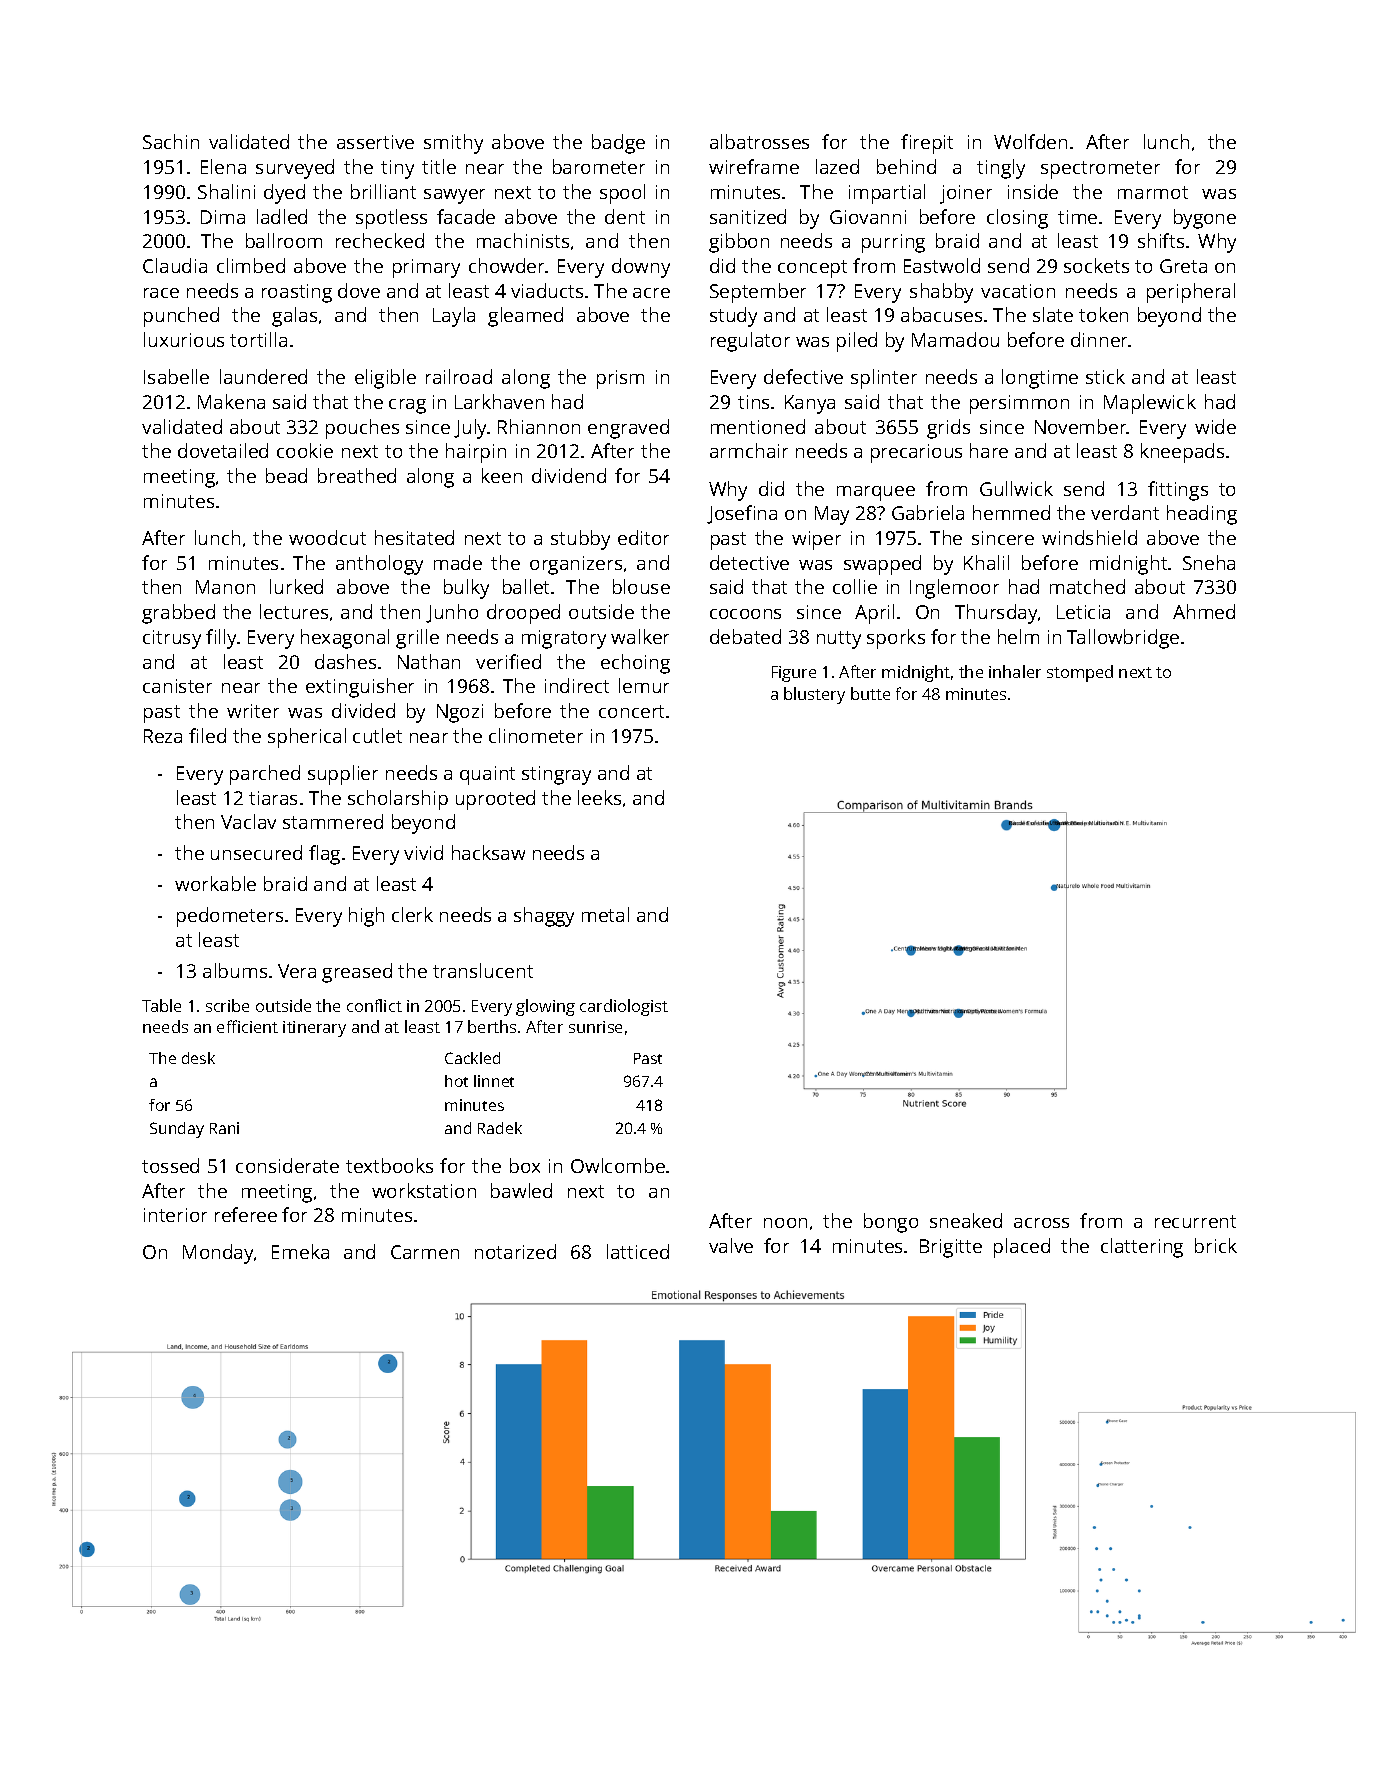 This image has width=1380, height=1786. What do you see at coordinates (362, 429) in the image?
I see `pouches` at bounding box center [362, 429].
